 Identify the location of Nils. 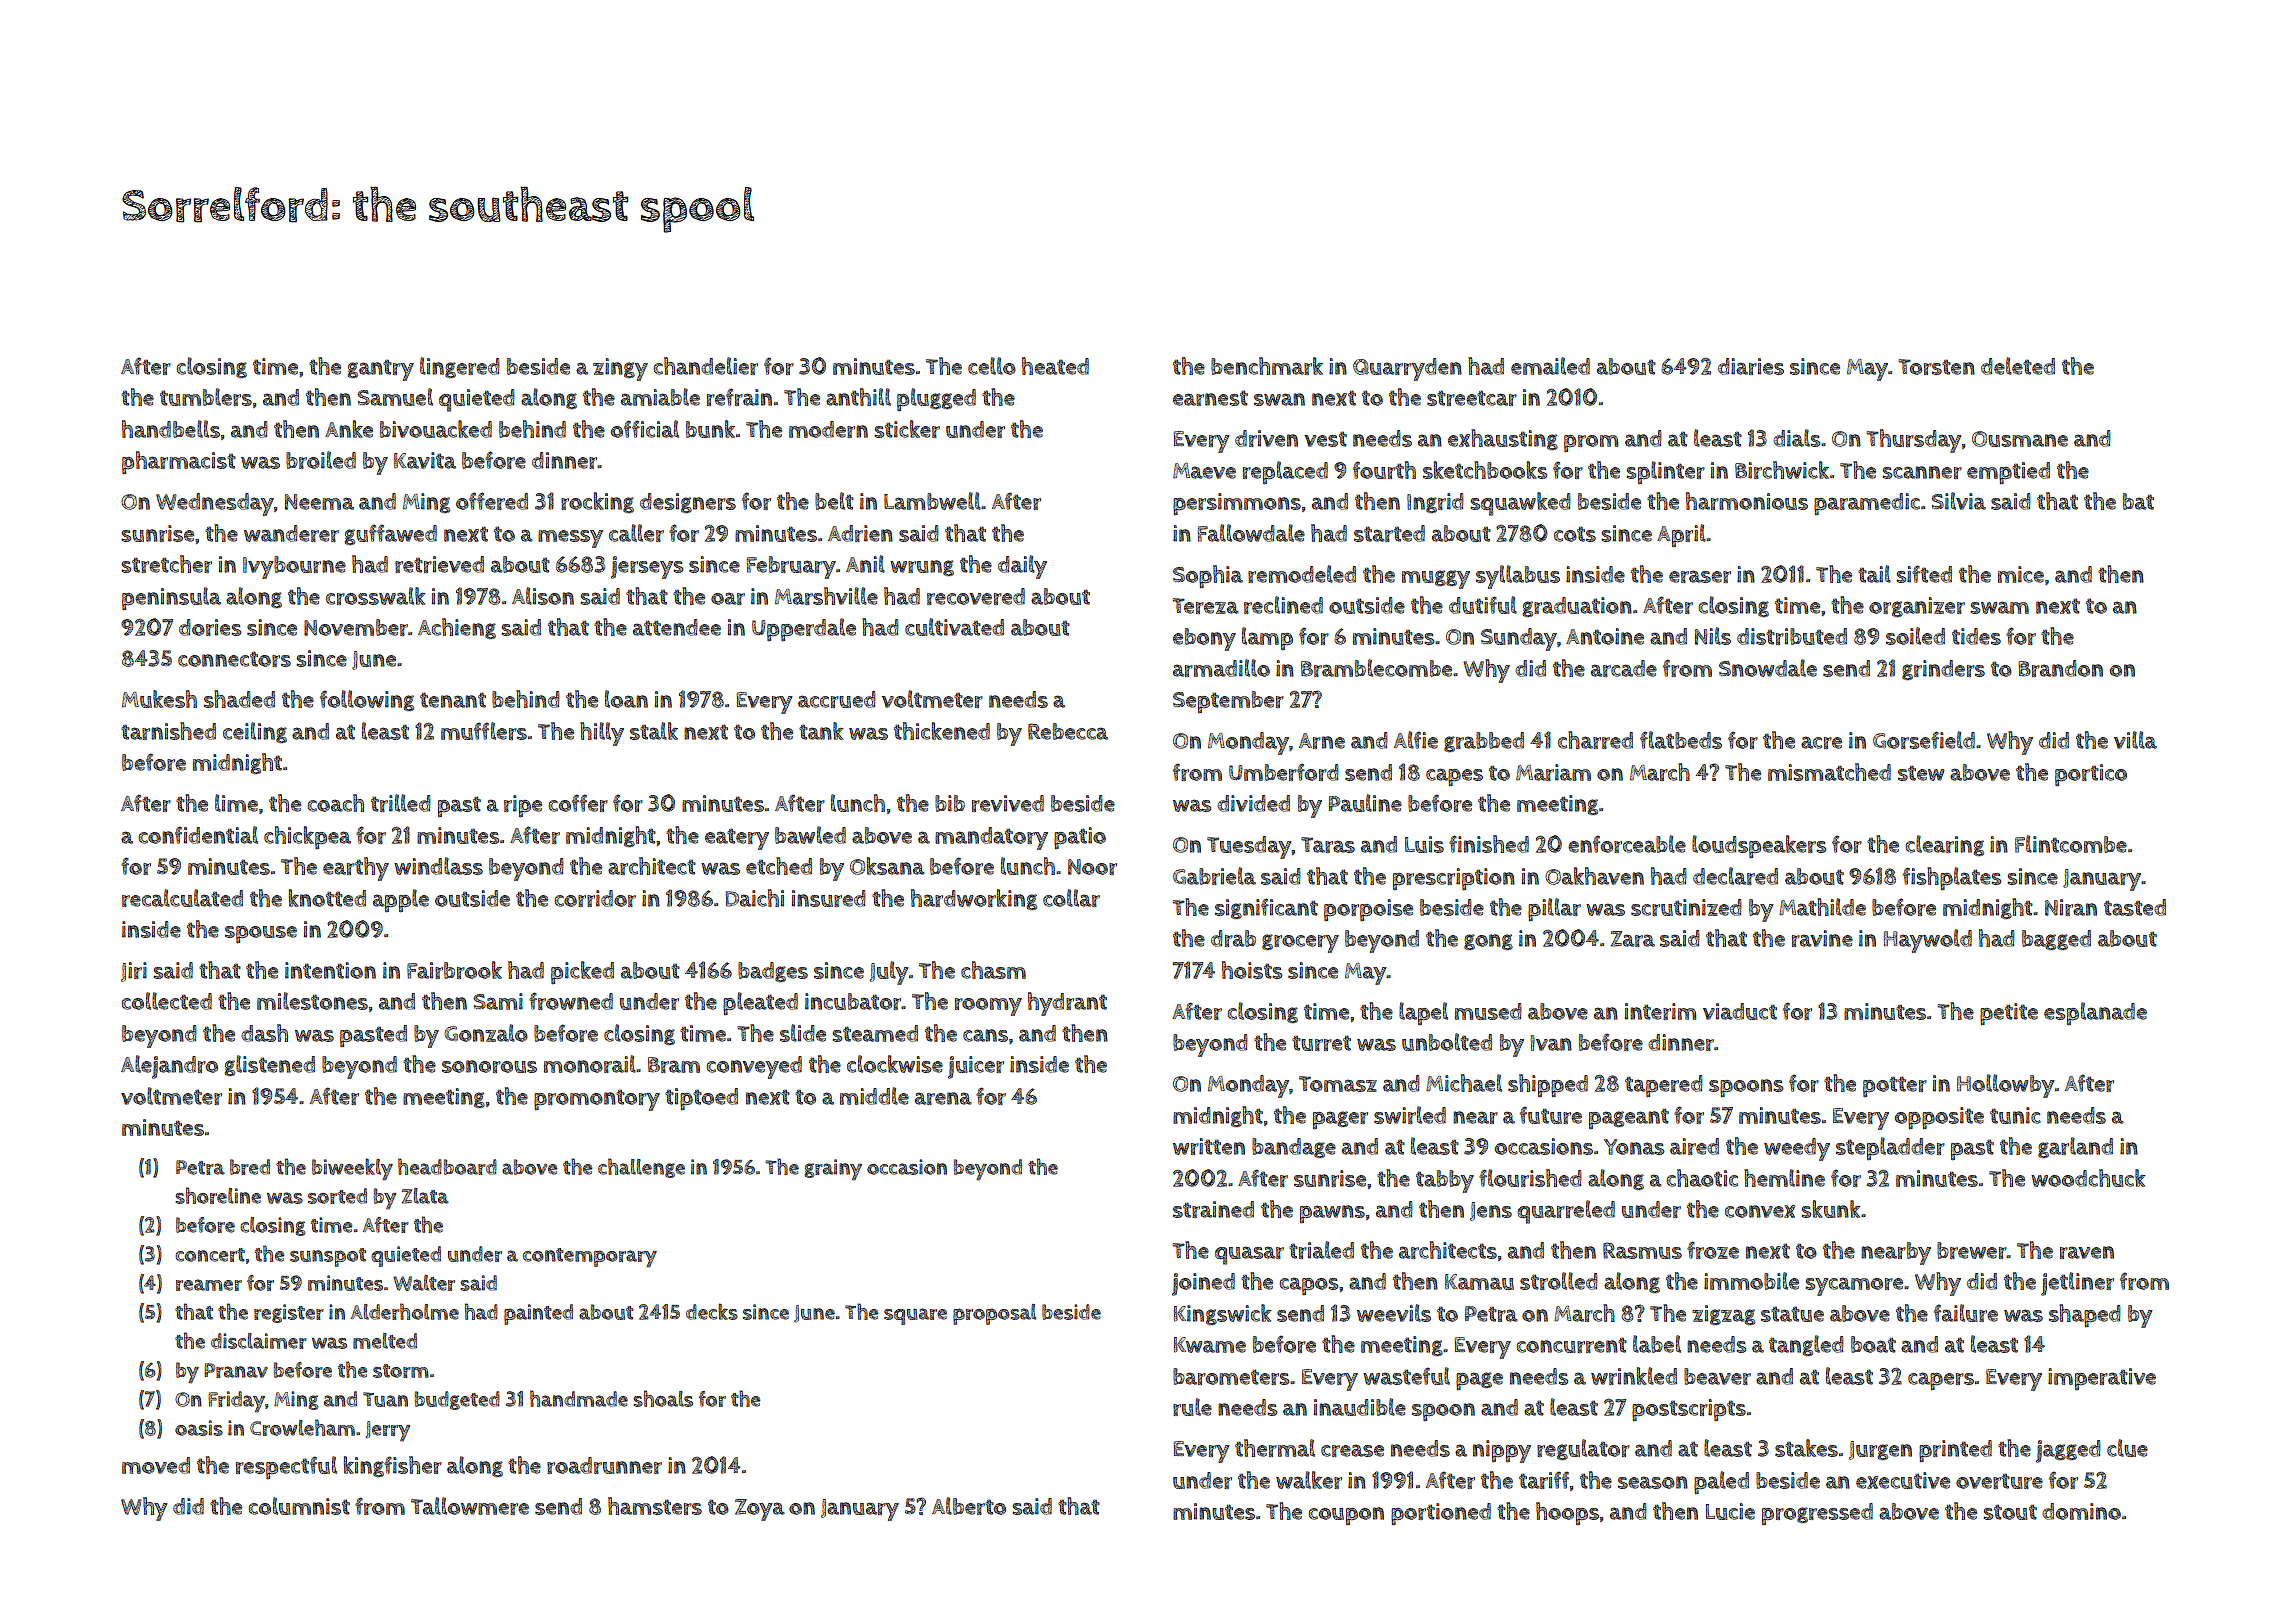
(1713, 636).
